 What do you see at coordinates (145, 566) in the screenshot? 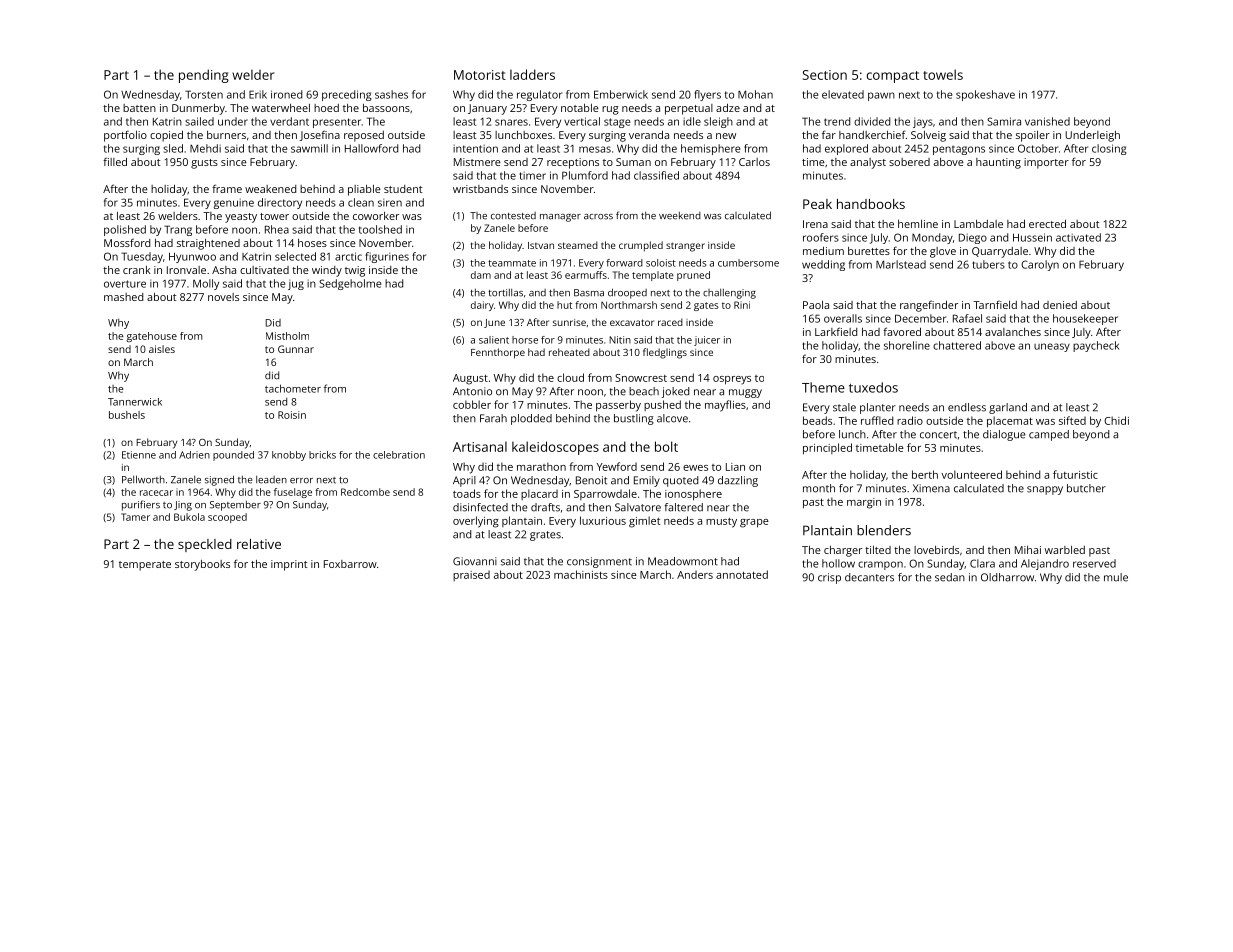
I see `temperate` at bounding box center [145, 566].
